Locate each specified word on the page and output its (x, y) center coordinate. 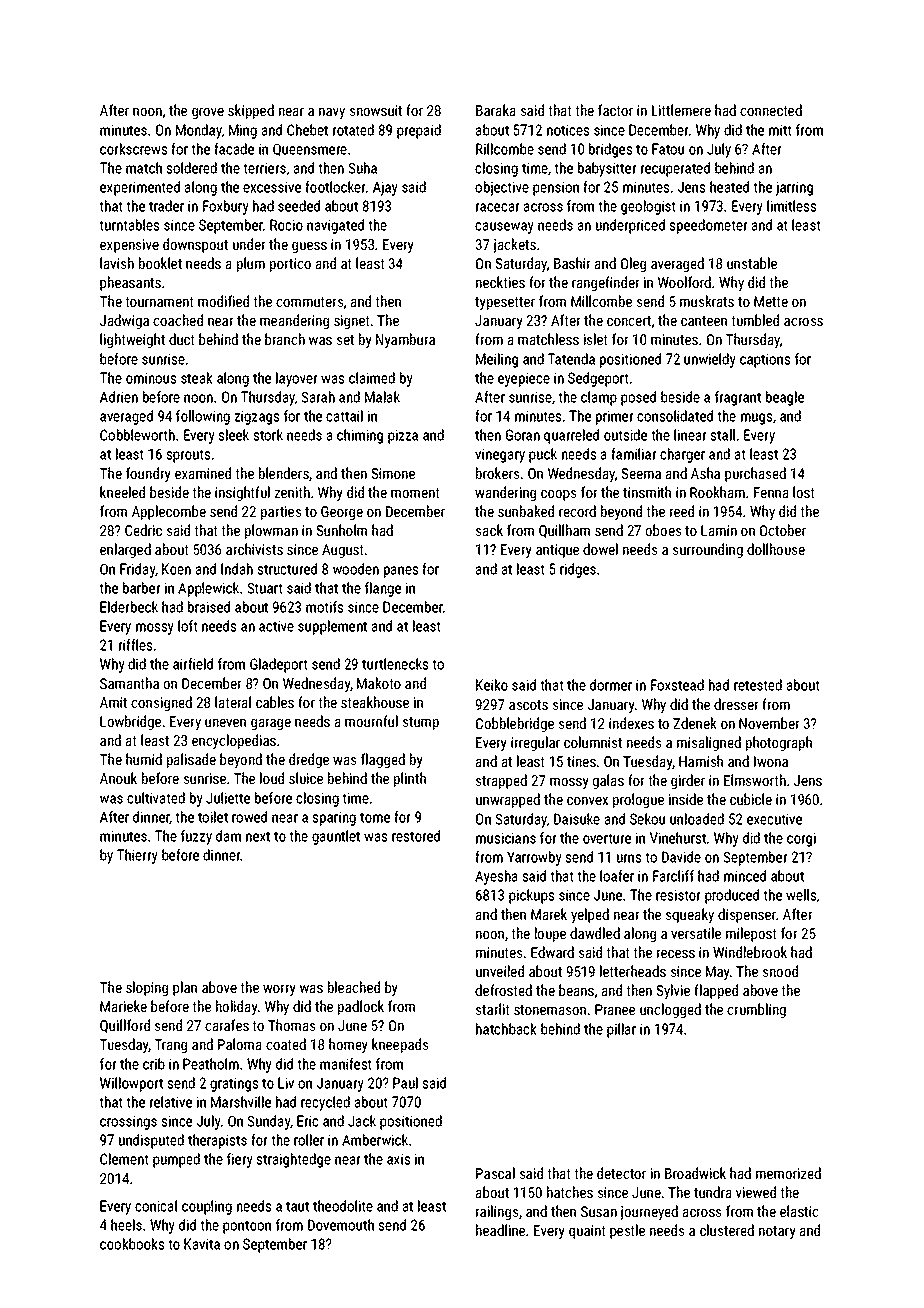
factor (615, 110)
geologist (648, 207)
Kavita (202, 1244)
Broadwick (695, 1173)
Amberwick (375, 1140)
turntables (129, 225)
